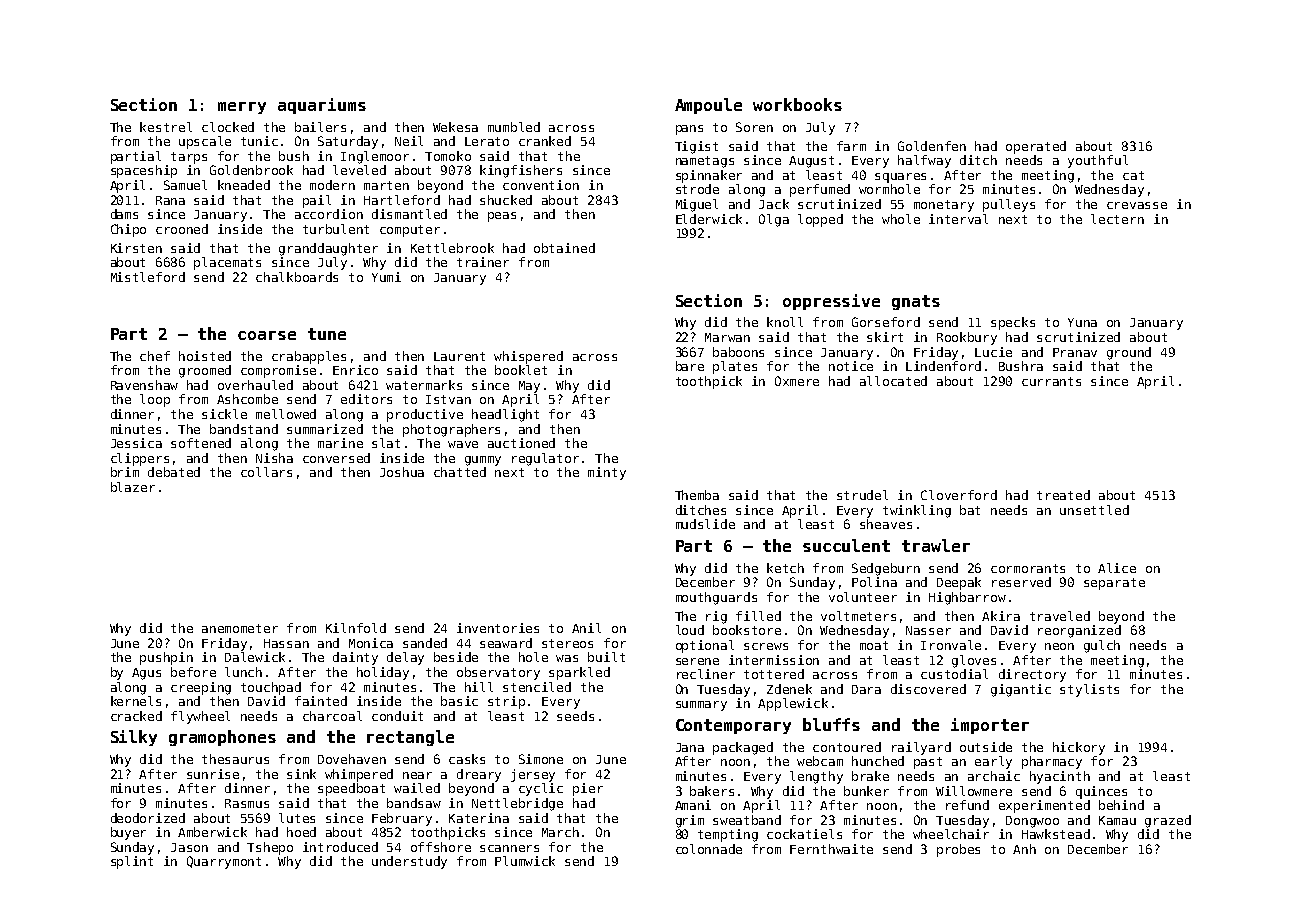 Image resolution: width=1308 pixels, height=924 pixels. What do you see at coordinates (240, 628) in the screenshot?
I see `anemometer` at bounding box center [240, 628].
